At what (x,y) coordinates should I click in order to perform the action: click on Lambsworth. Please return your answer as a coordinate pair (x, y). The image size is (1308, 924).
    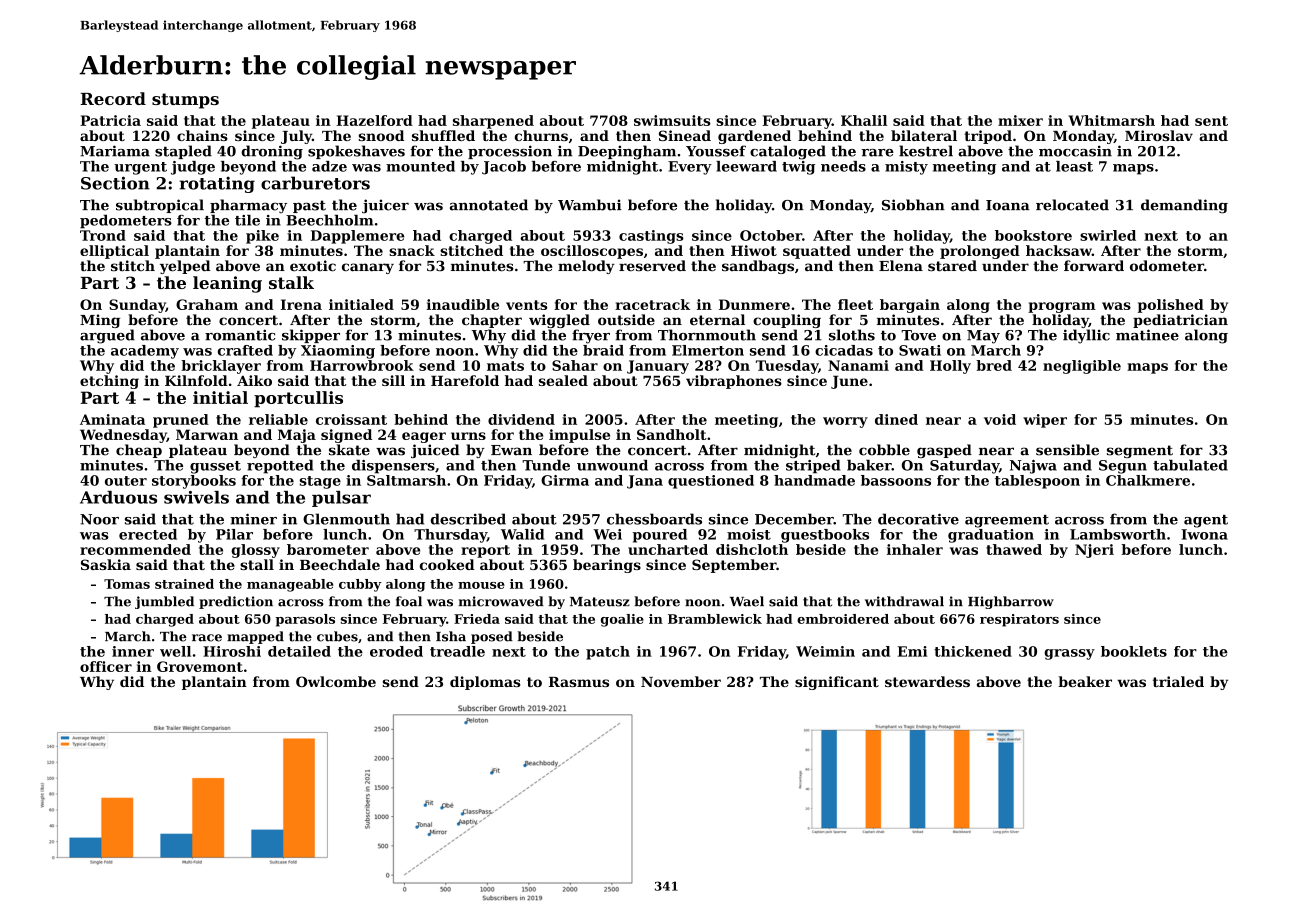
    Looking at the image, I should click on (1118, 534).
